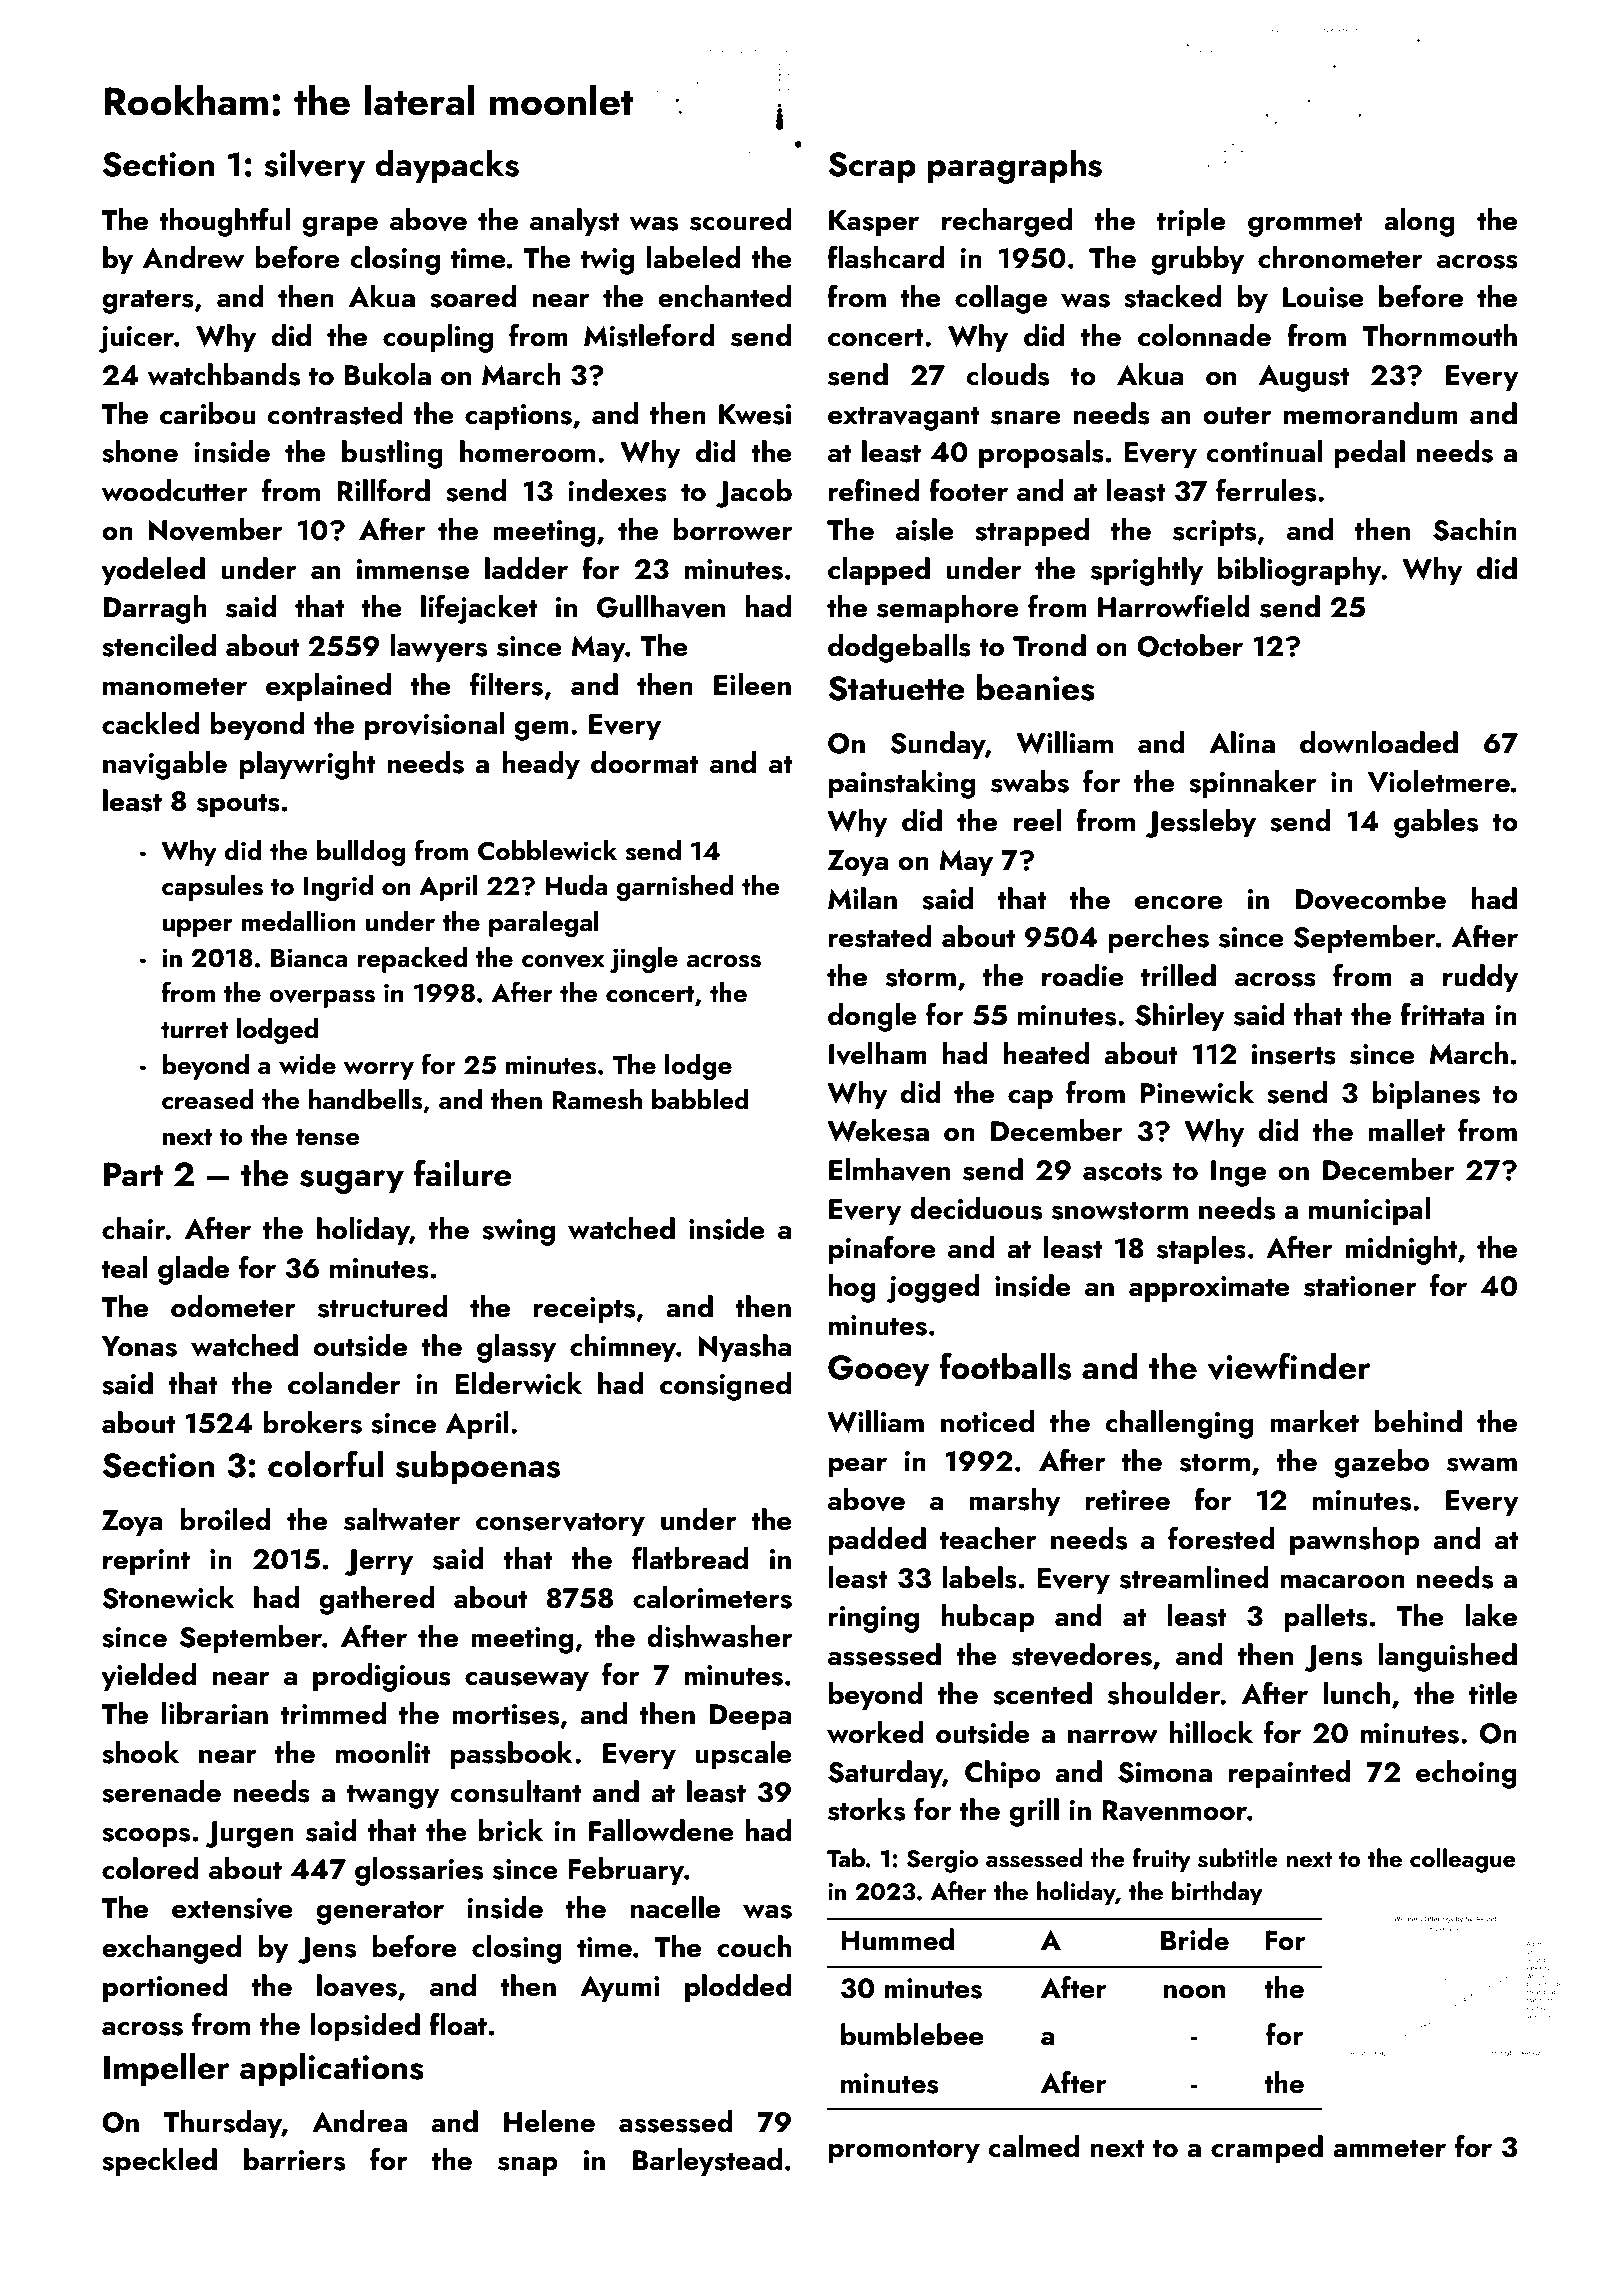 Image resolution: width=1620 pixels, height=2292 pixels. I want to click on daypacks, so click(447, 167).
